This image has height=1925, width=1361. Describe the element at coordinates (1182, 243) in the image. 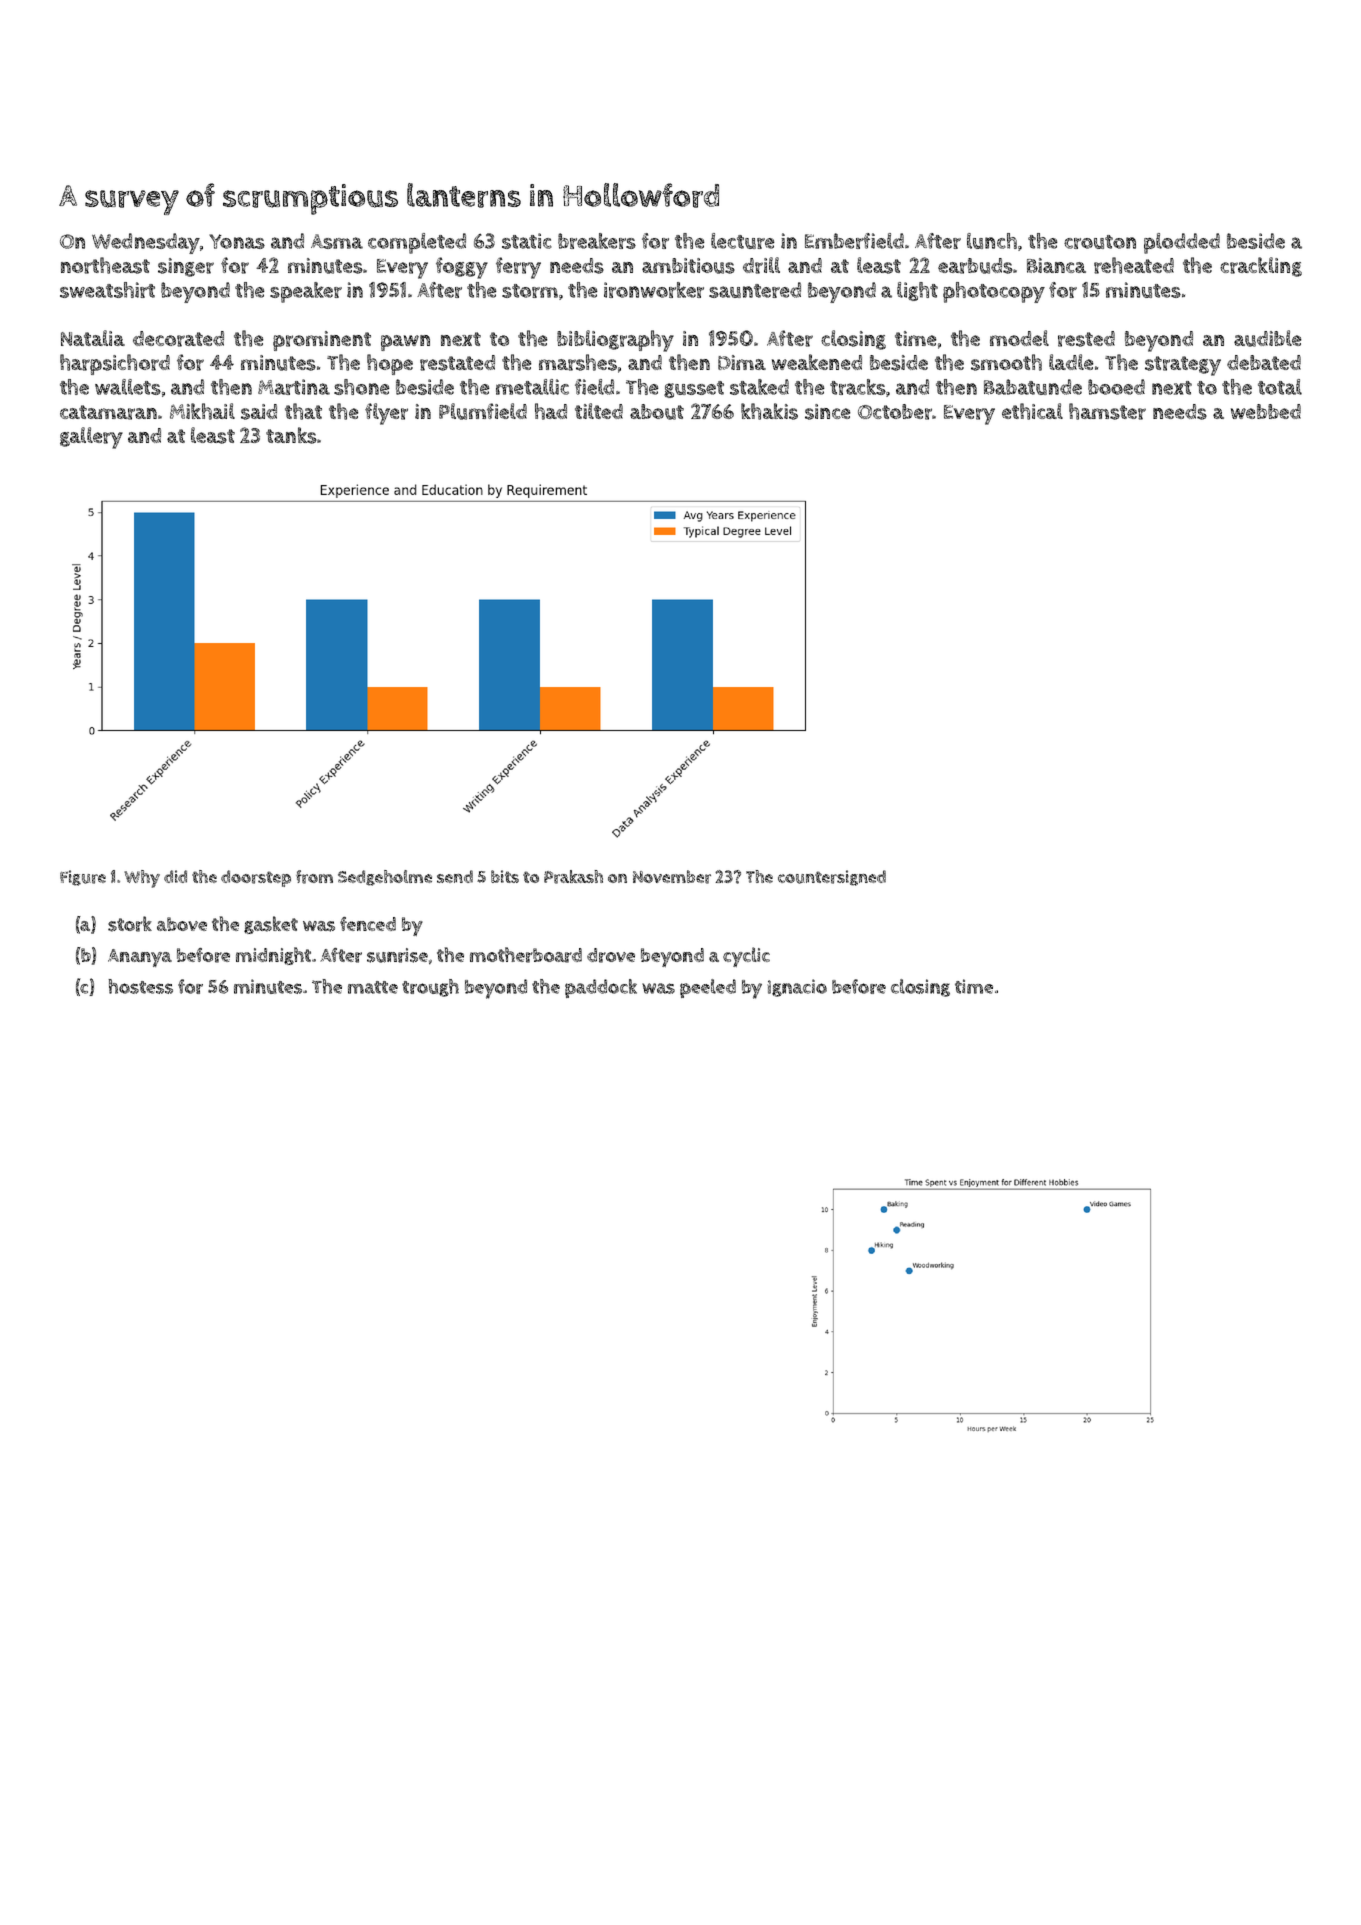

I see `plodded` at that location.
